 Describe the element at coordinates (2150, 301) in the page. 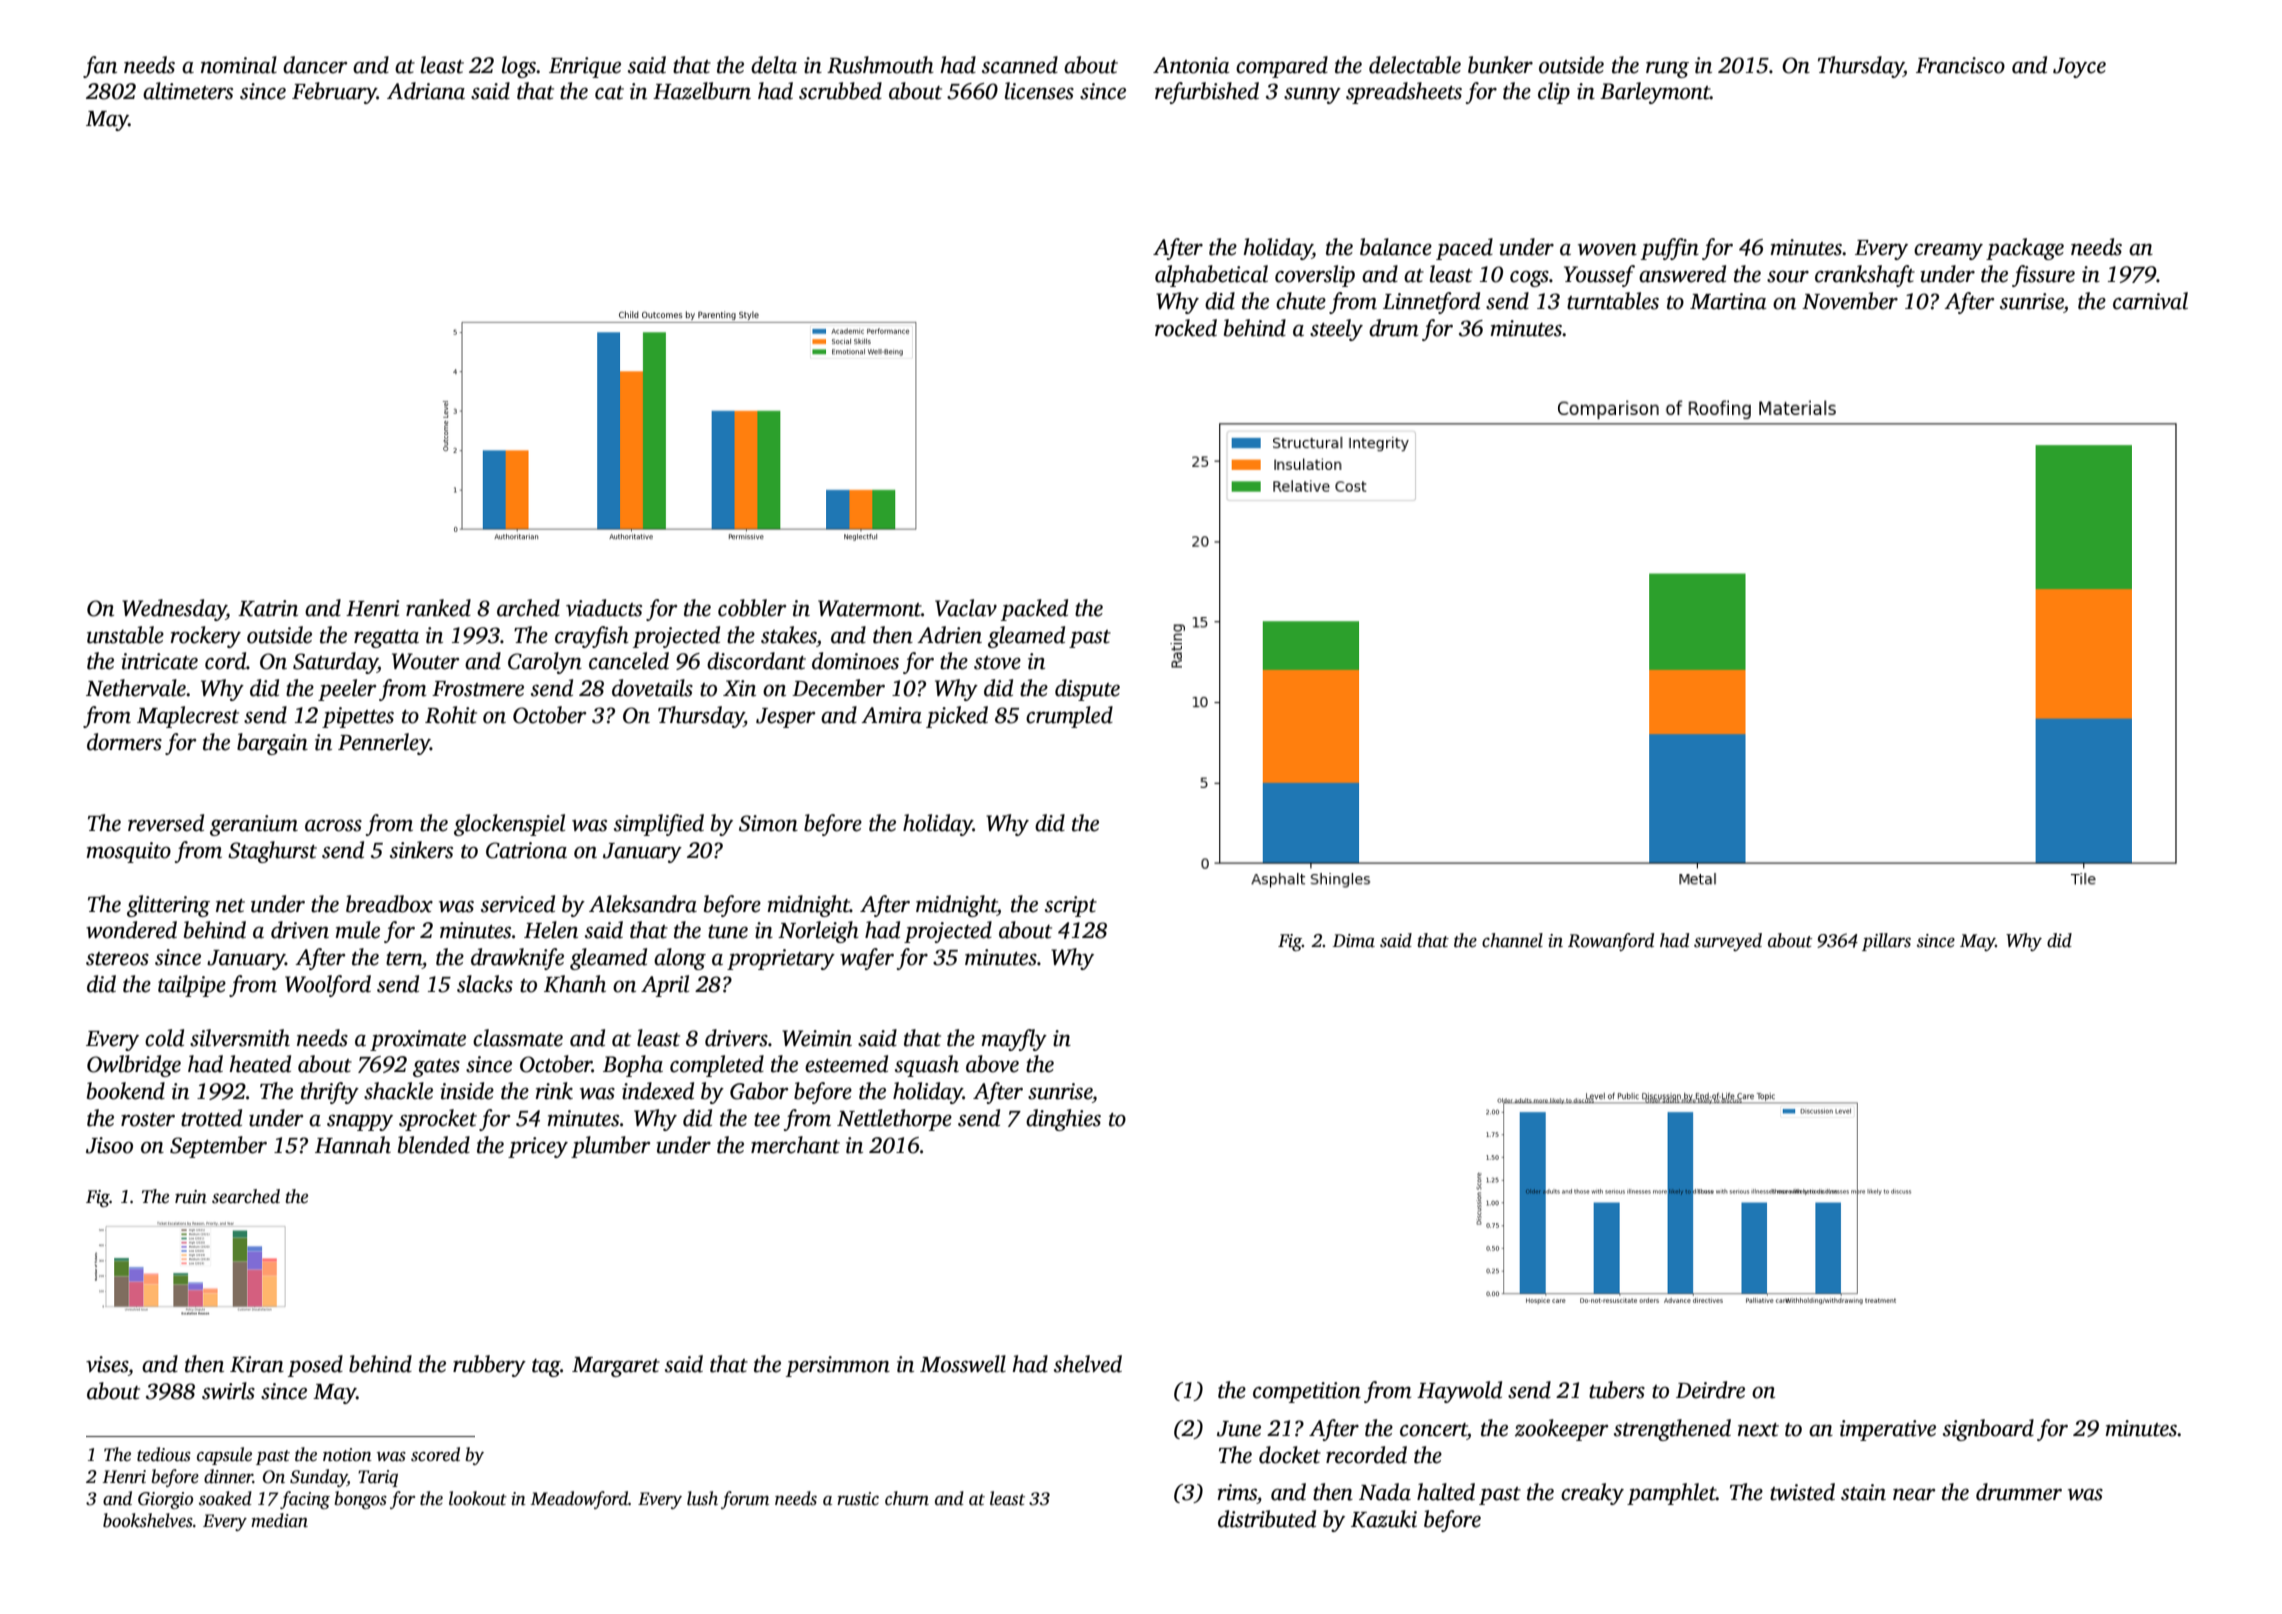

I see `carnival` at that location.
